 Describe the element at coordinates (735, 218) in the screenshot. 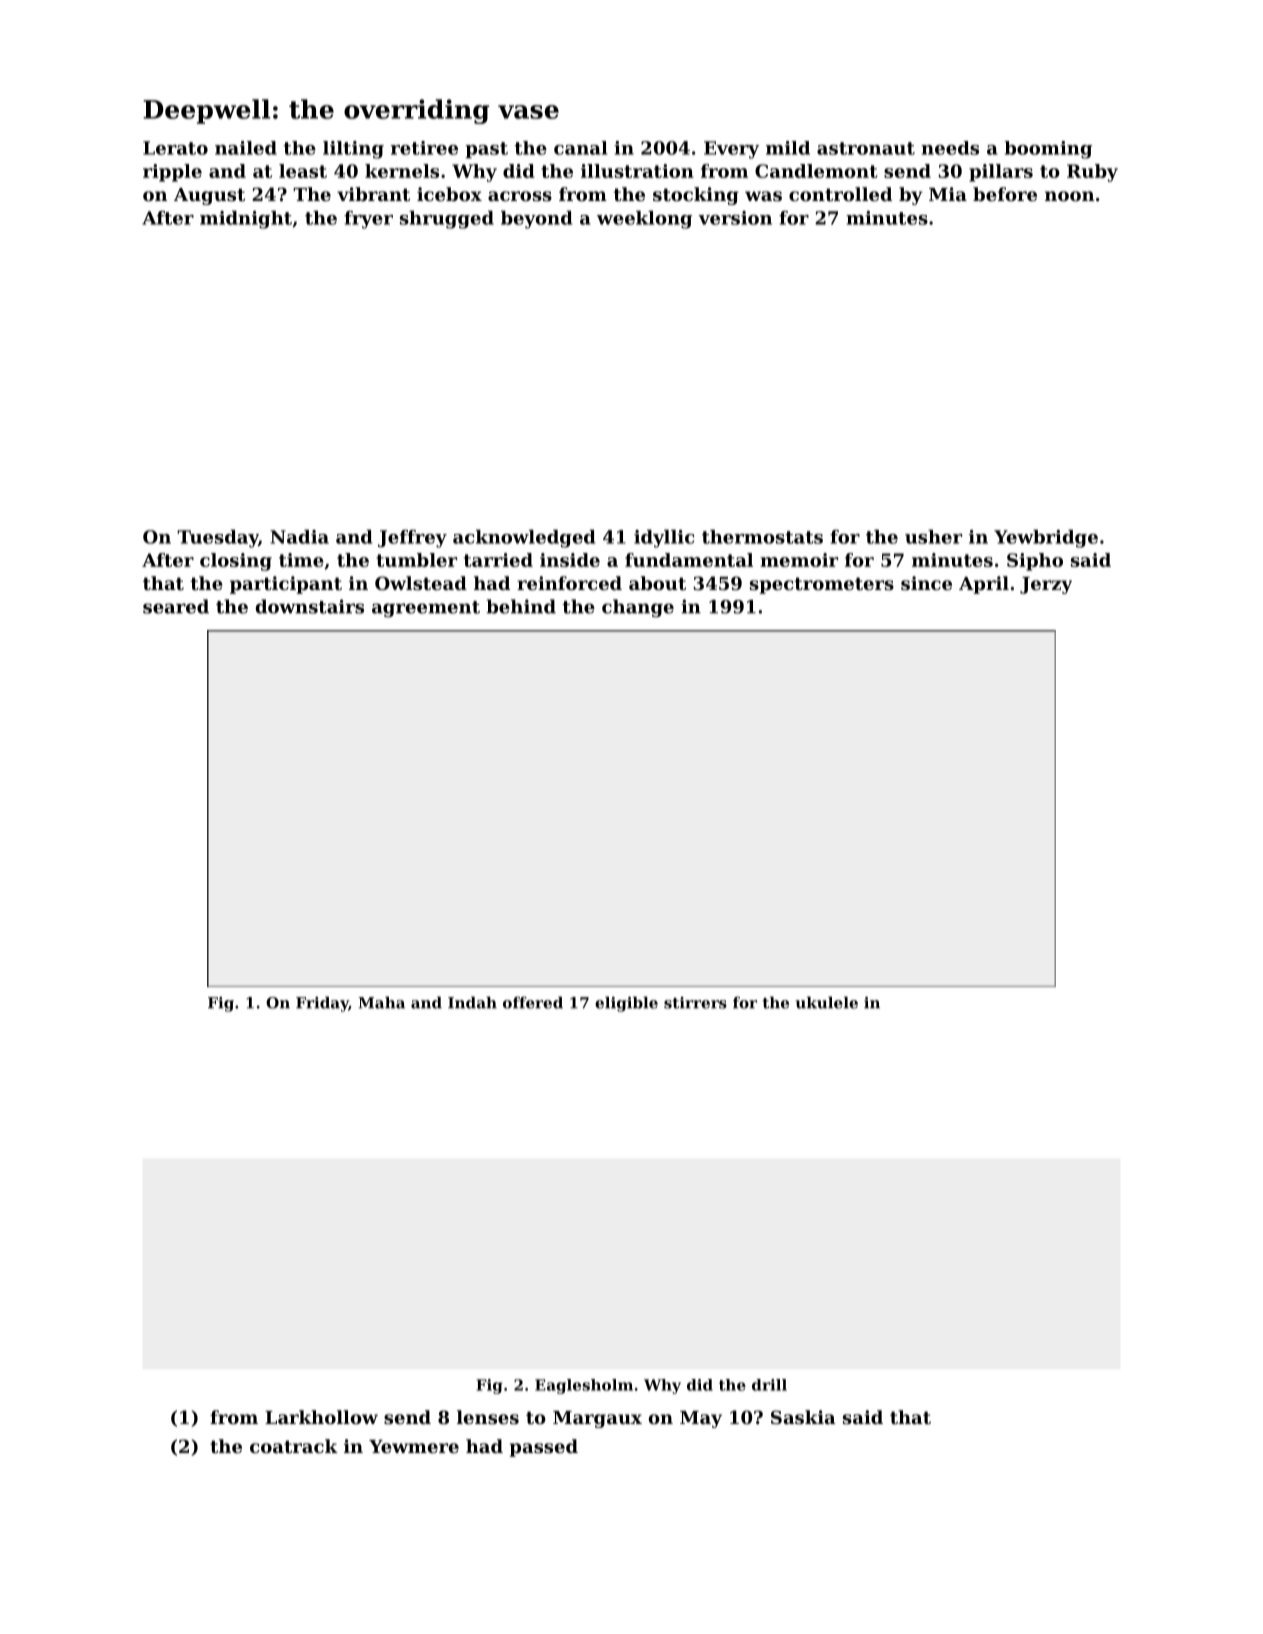

I see `version` at that location.
